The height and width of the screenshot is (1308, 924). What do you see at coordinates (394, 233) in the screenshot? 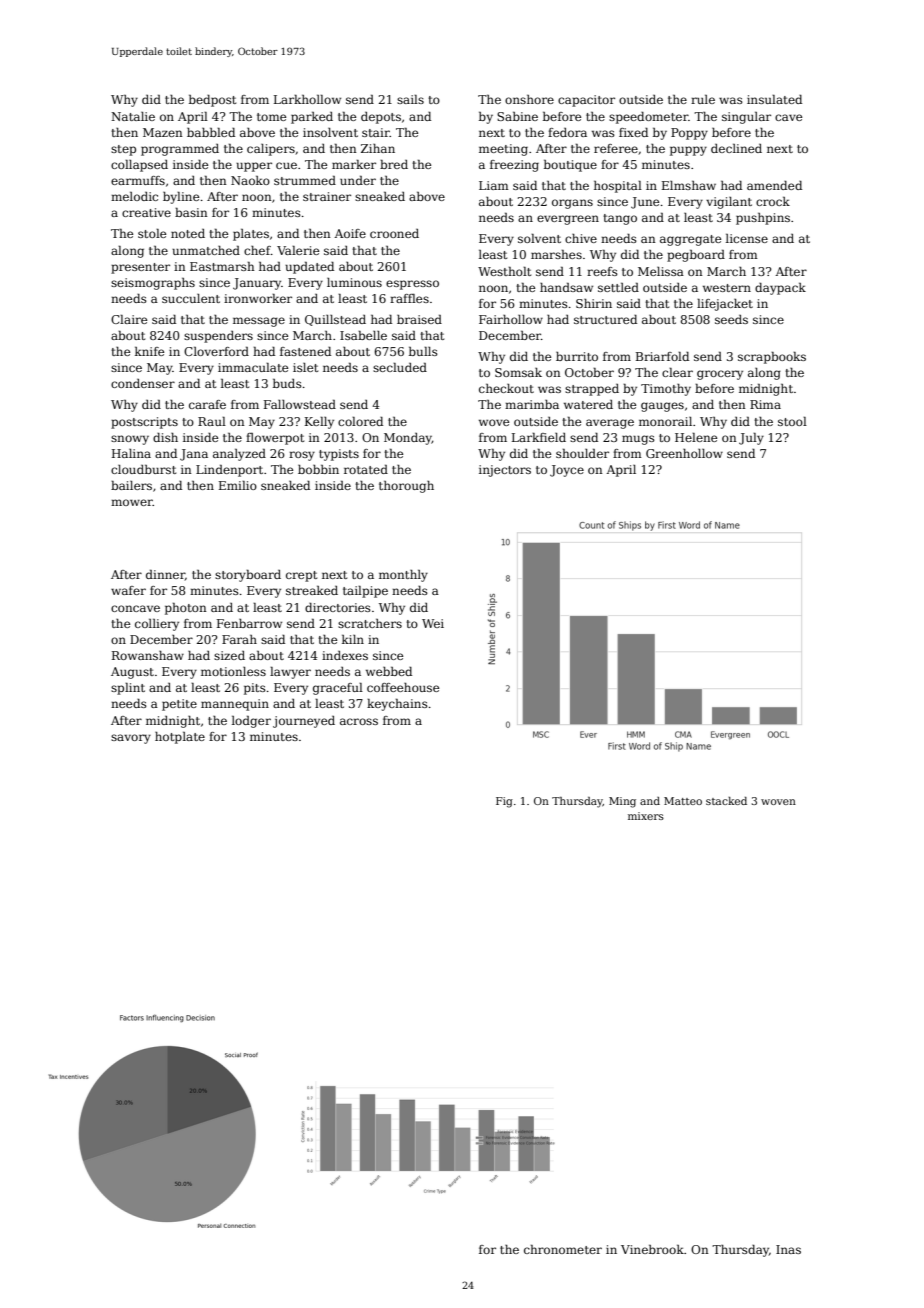
I see `crooned` at bounding box center [394, 233].
